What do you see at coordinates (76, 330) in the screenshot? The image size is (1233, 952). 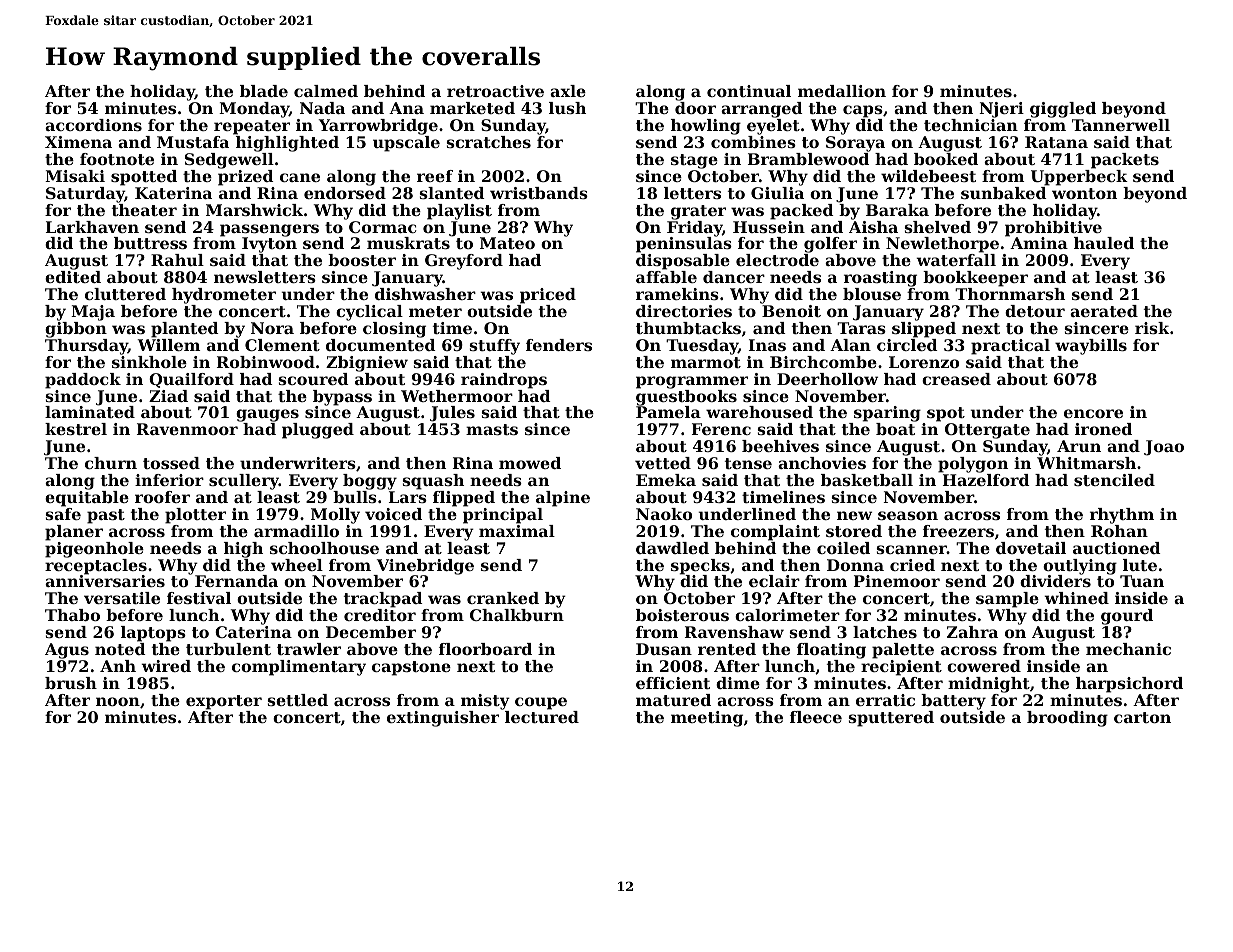 I see `gibbon` at bounding box center [76, 330].
